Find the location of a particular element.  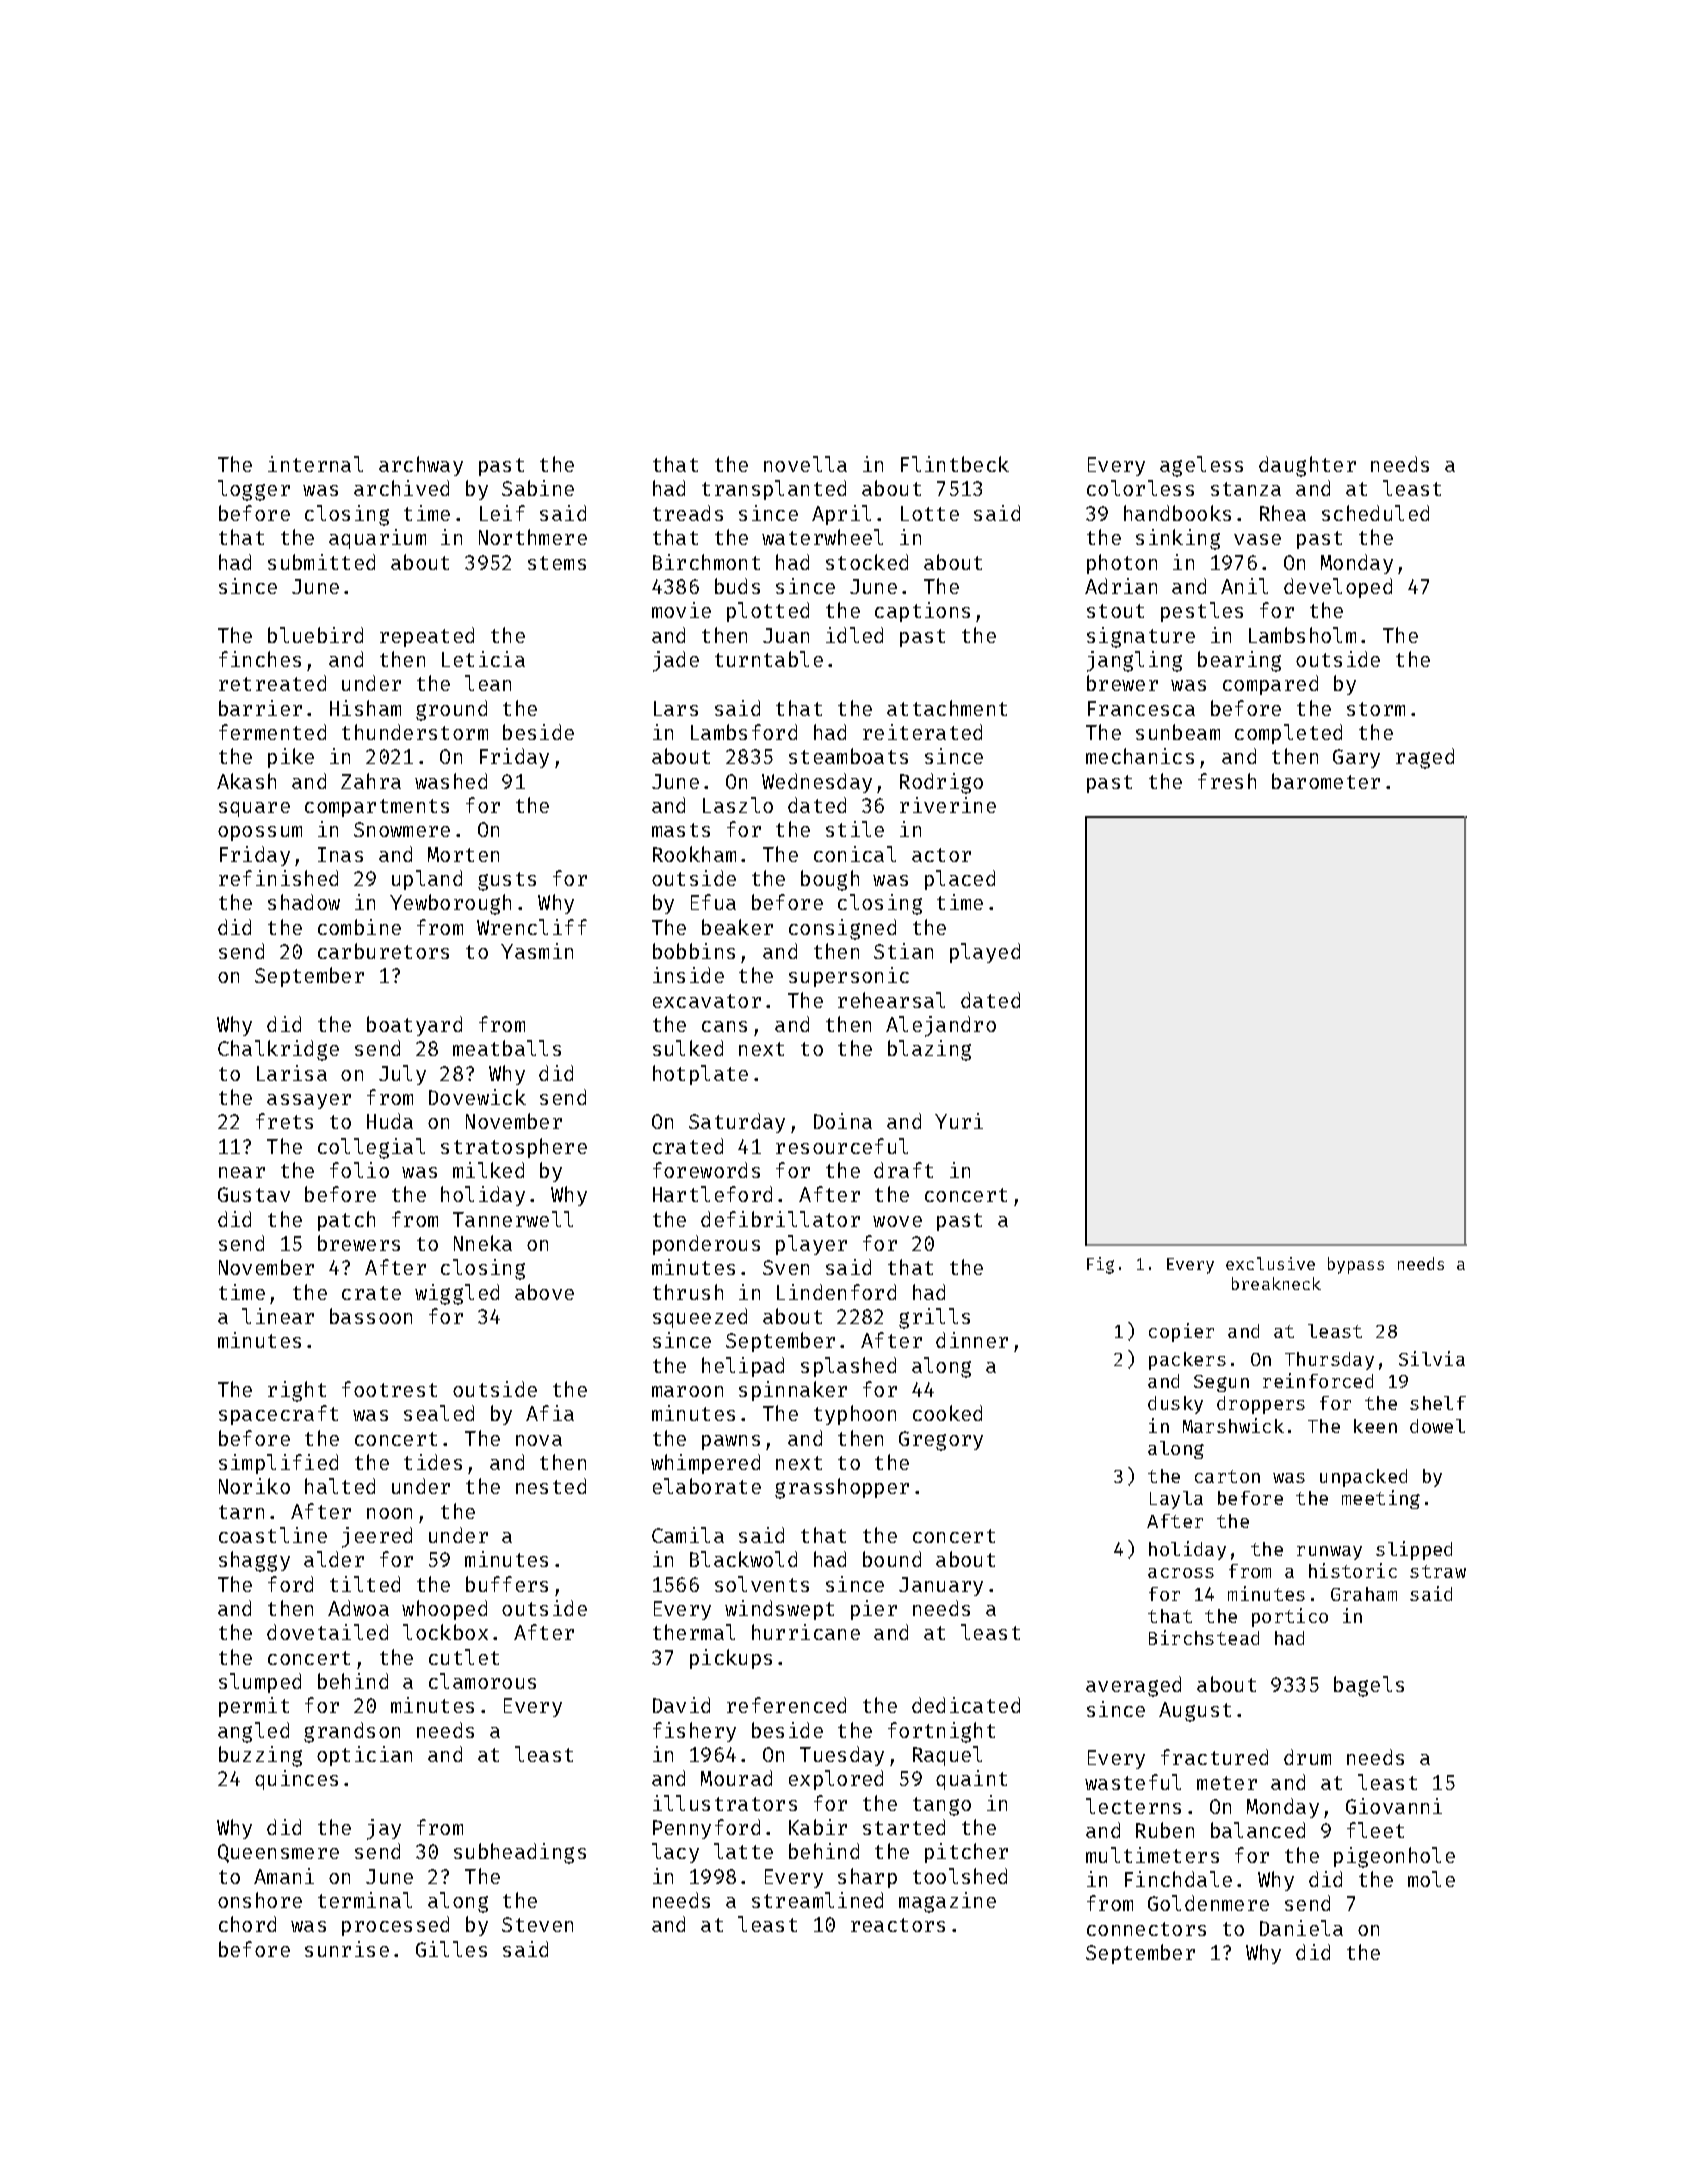

connectors is located at coordinates (1146, 1929).
